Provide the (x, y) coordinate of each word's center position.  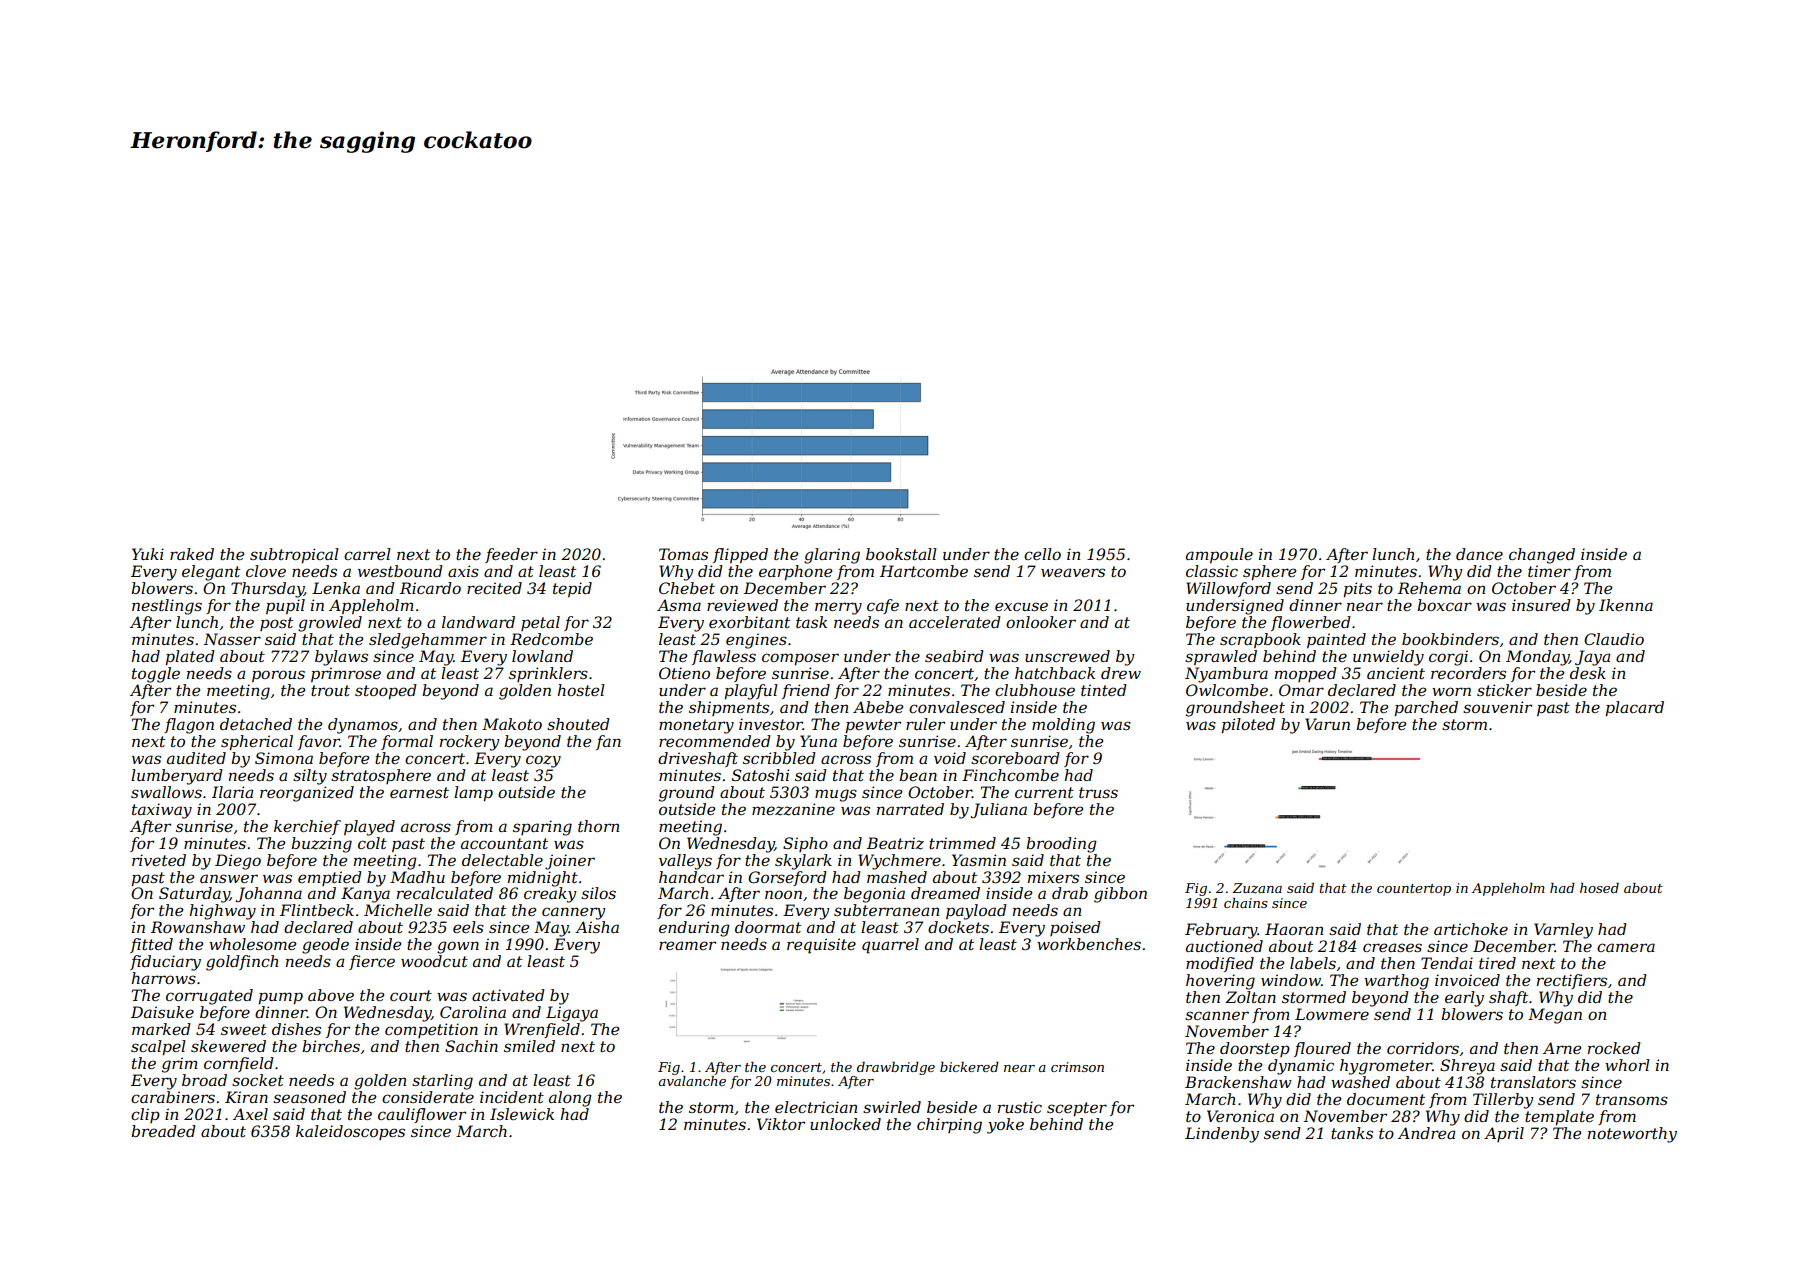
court (411, 995)
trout (330, 690)
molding (1063, 726)
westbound (400, 571)
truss (1098, 792)
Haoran (1294, 929)
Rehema (1429, 588)
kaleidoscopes (350, 1132)
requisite (821, 946)
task (811, 622)
